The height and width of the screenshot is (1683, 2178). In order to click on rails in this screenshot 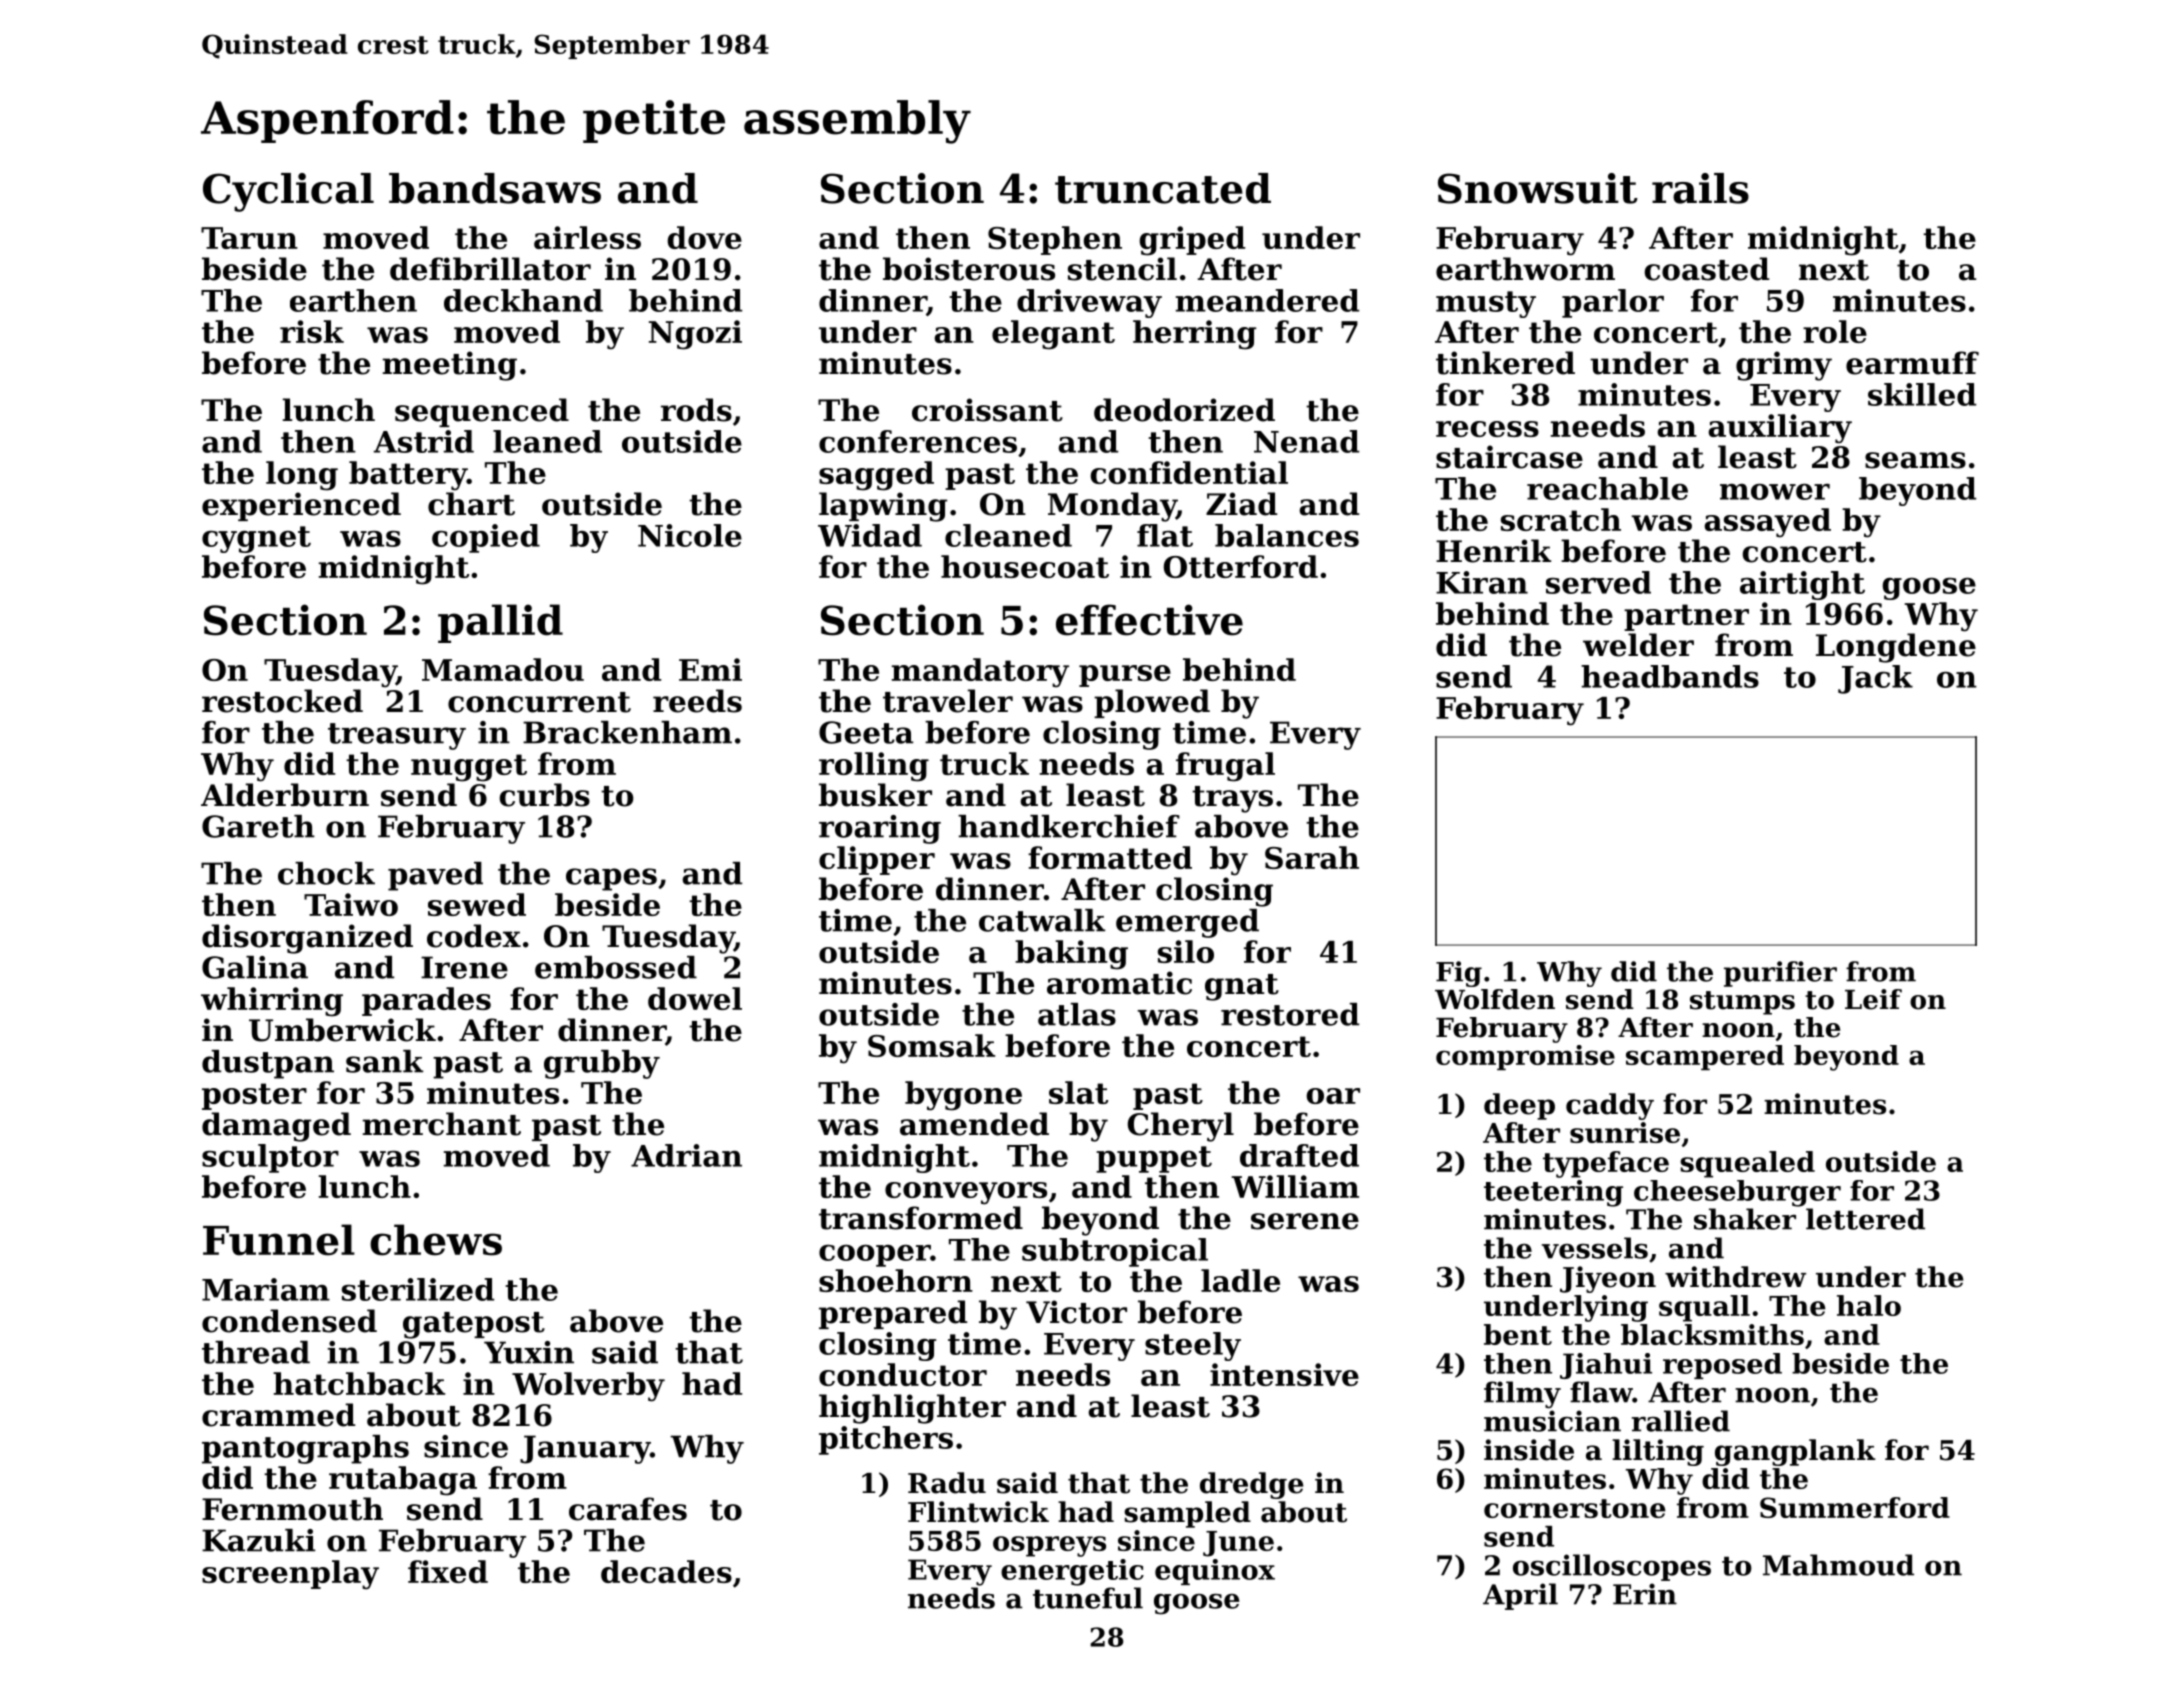, I will do `click(1700, 188)`.
